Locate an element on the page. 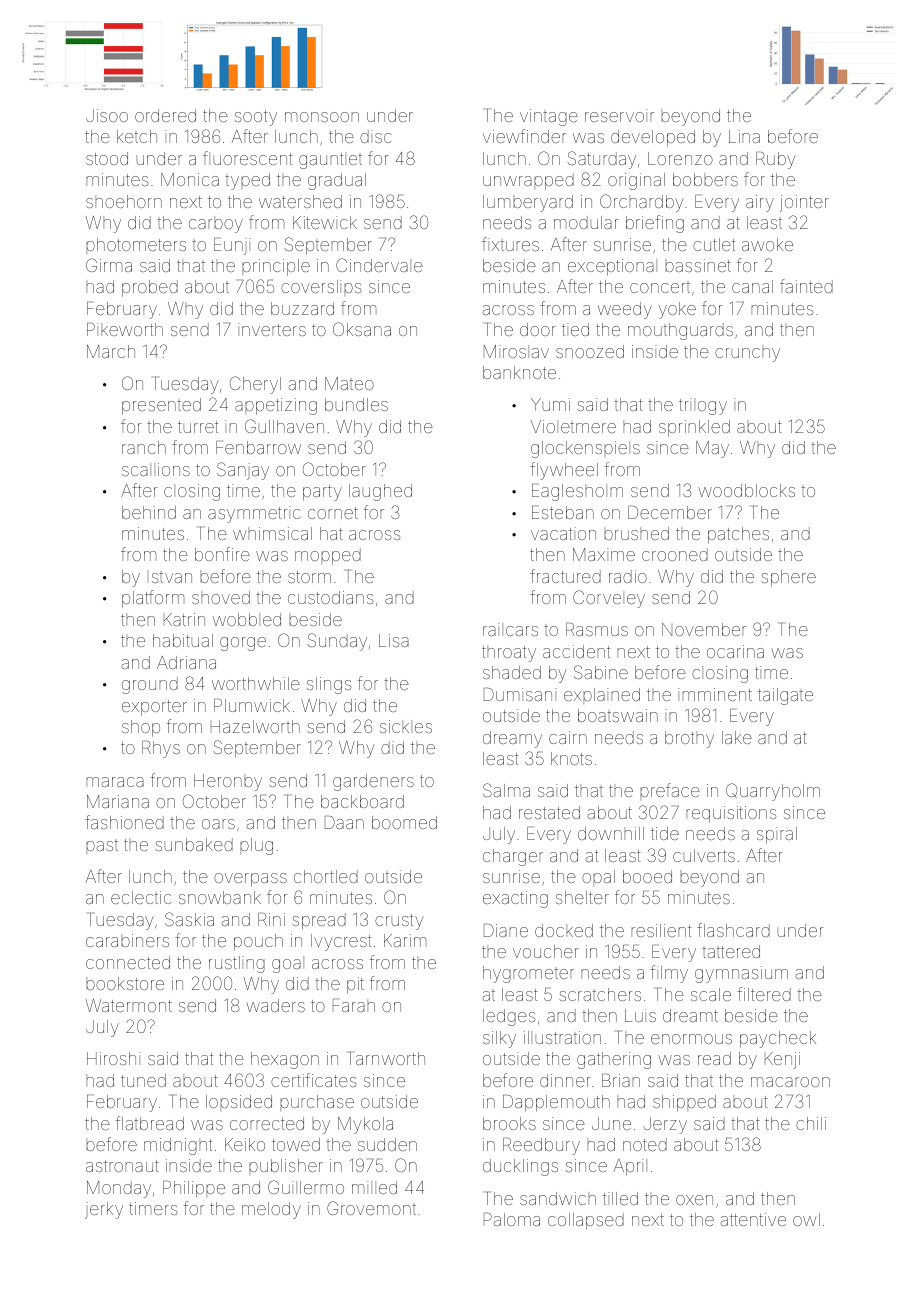 This image has width=924, height=1311. Watermont is located at coordinates (129, 1005).
